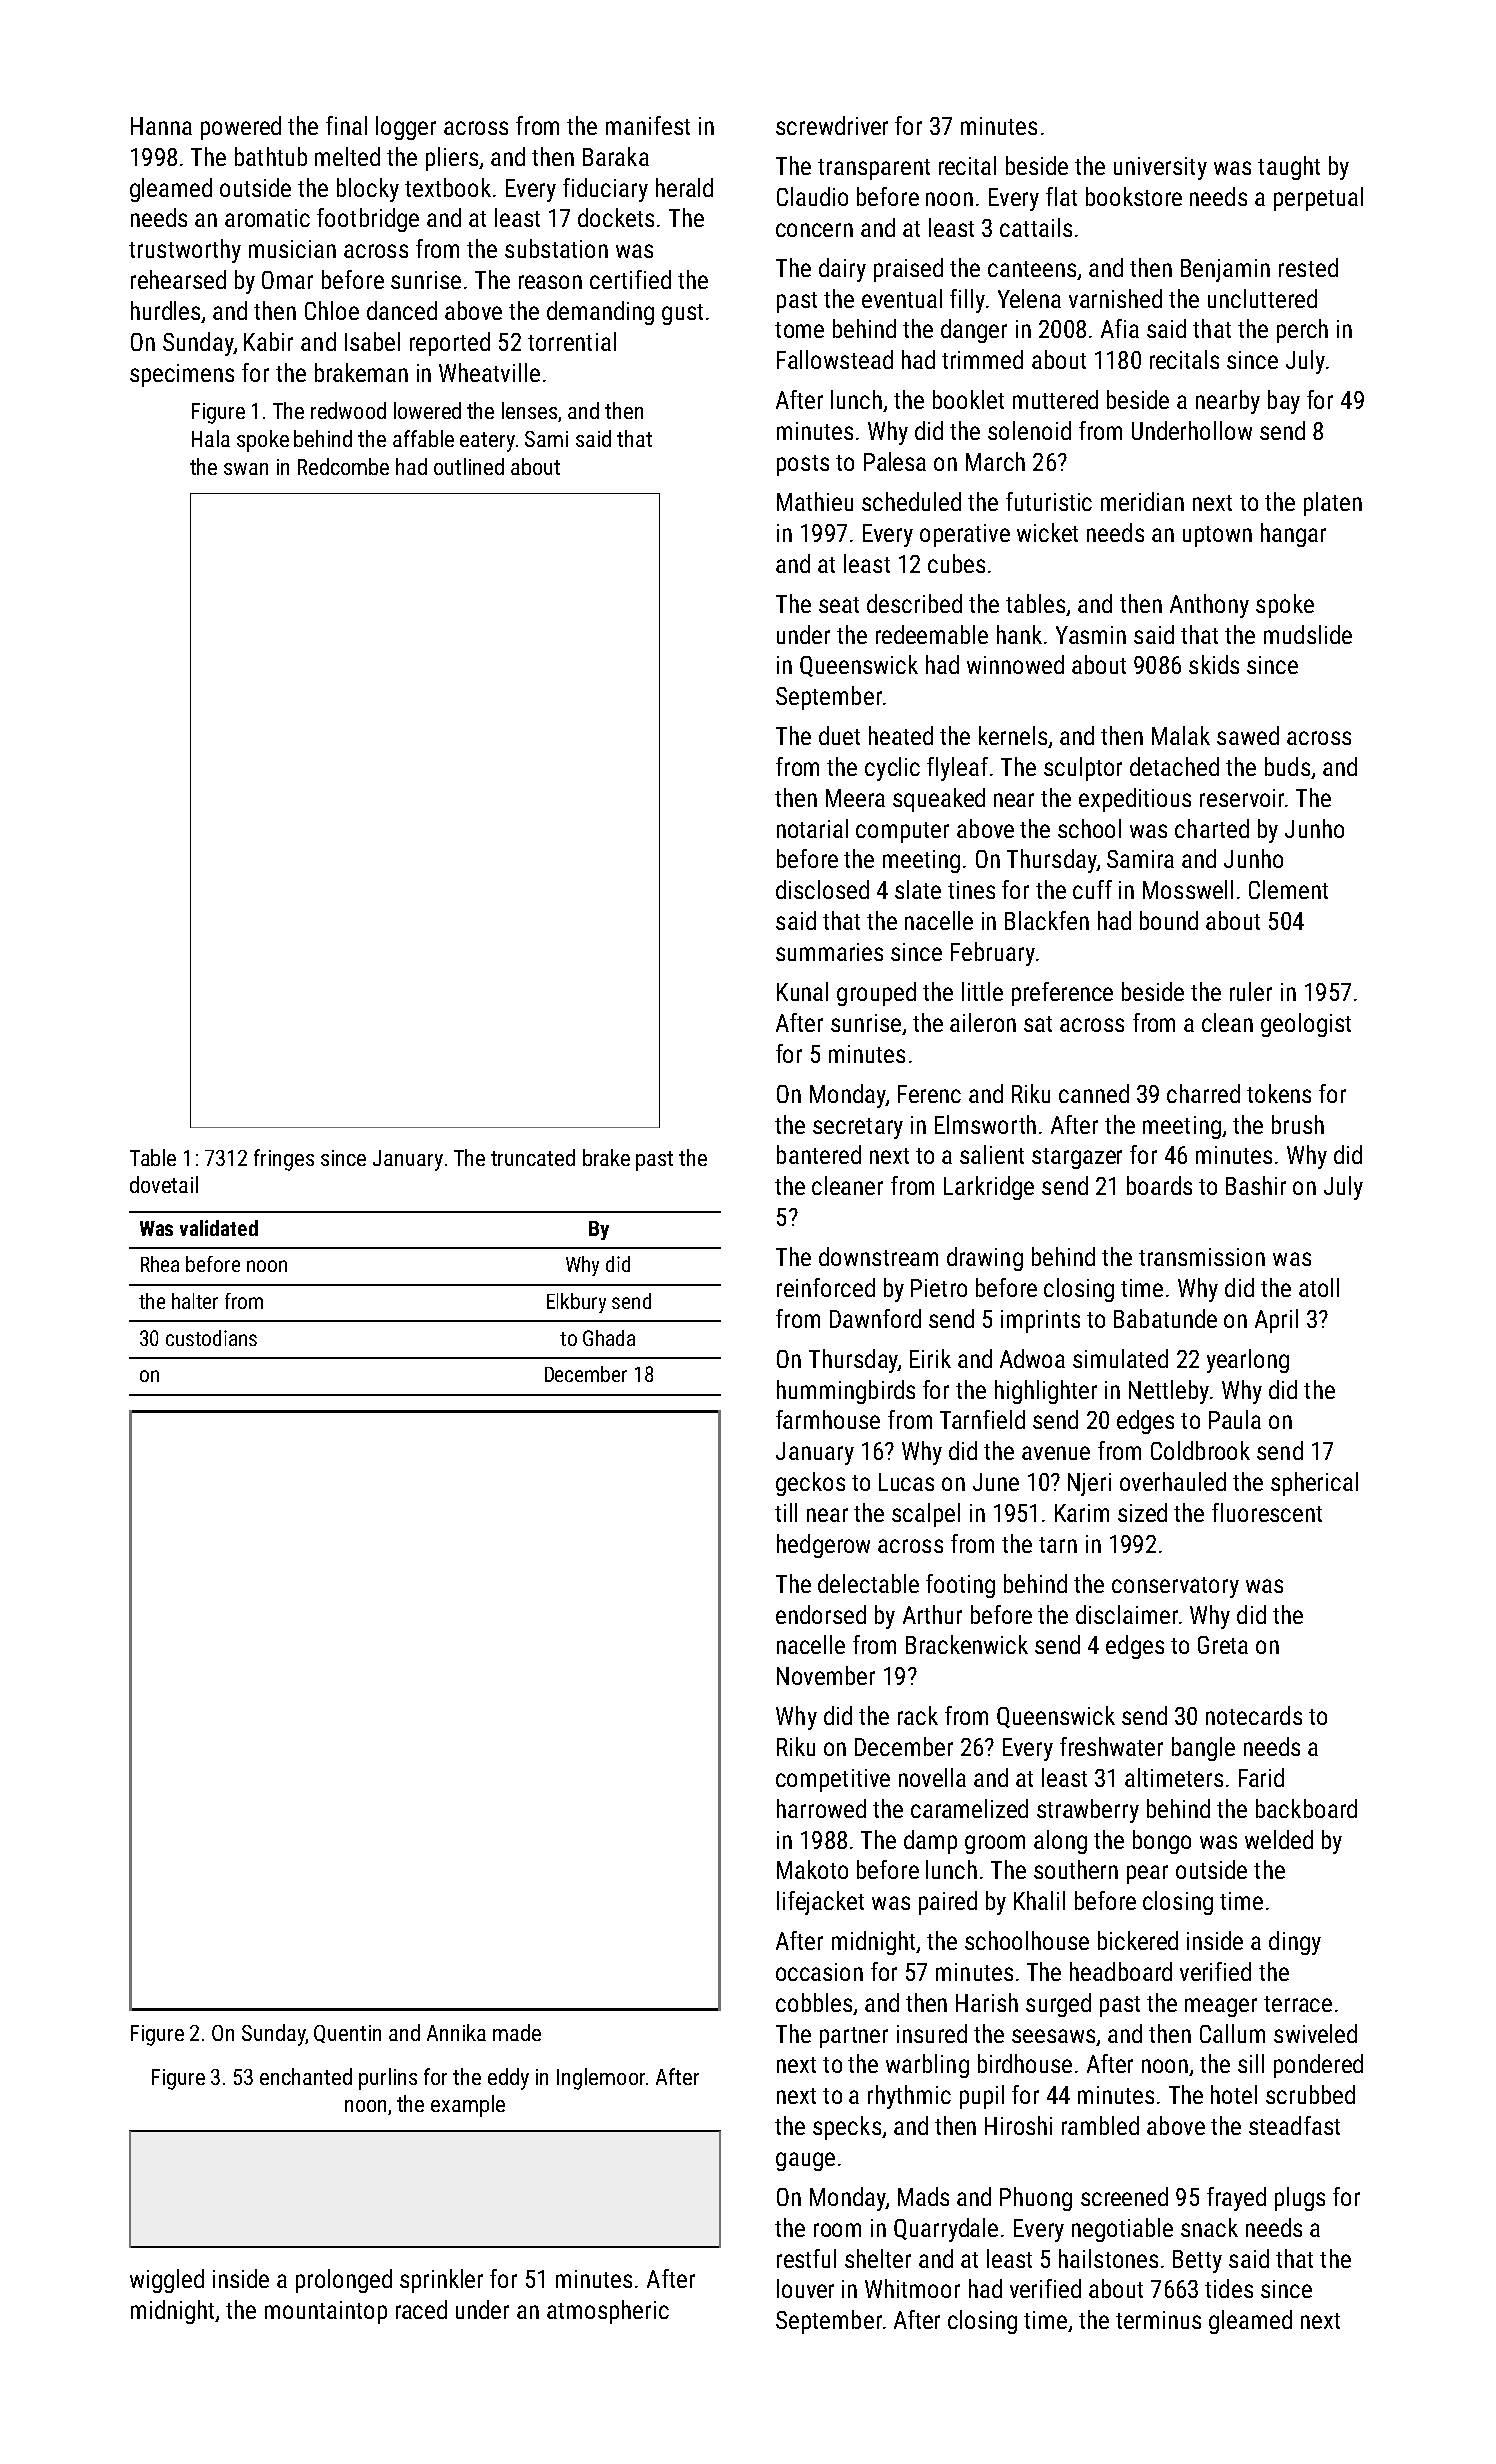  I want to click on custodians, so click(211, 1338).
